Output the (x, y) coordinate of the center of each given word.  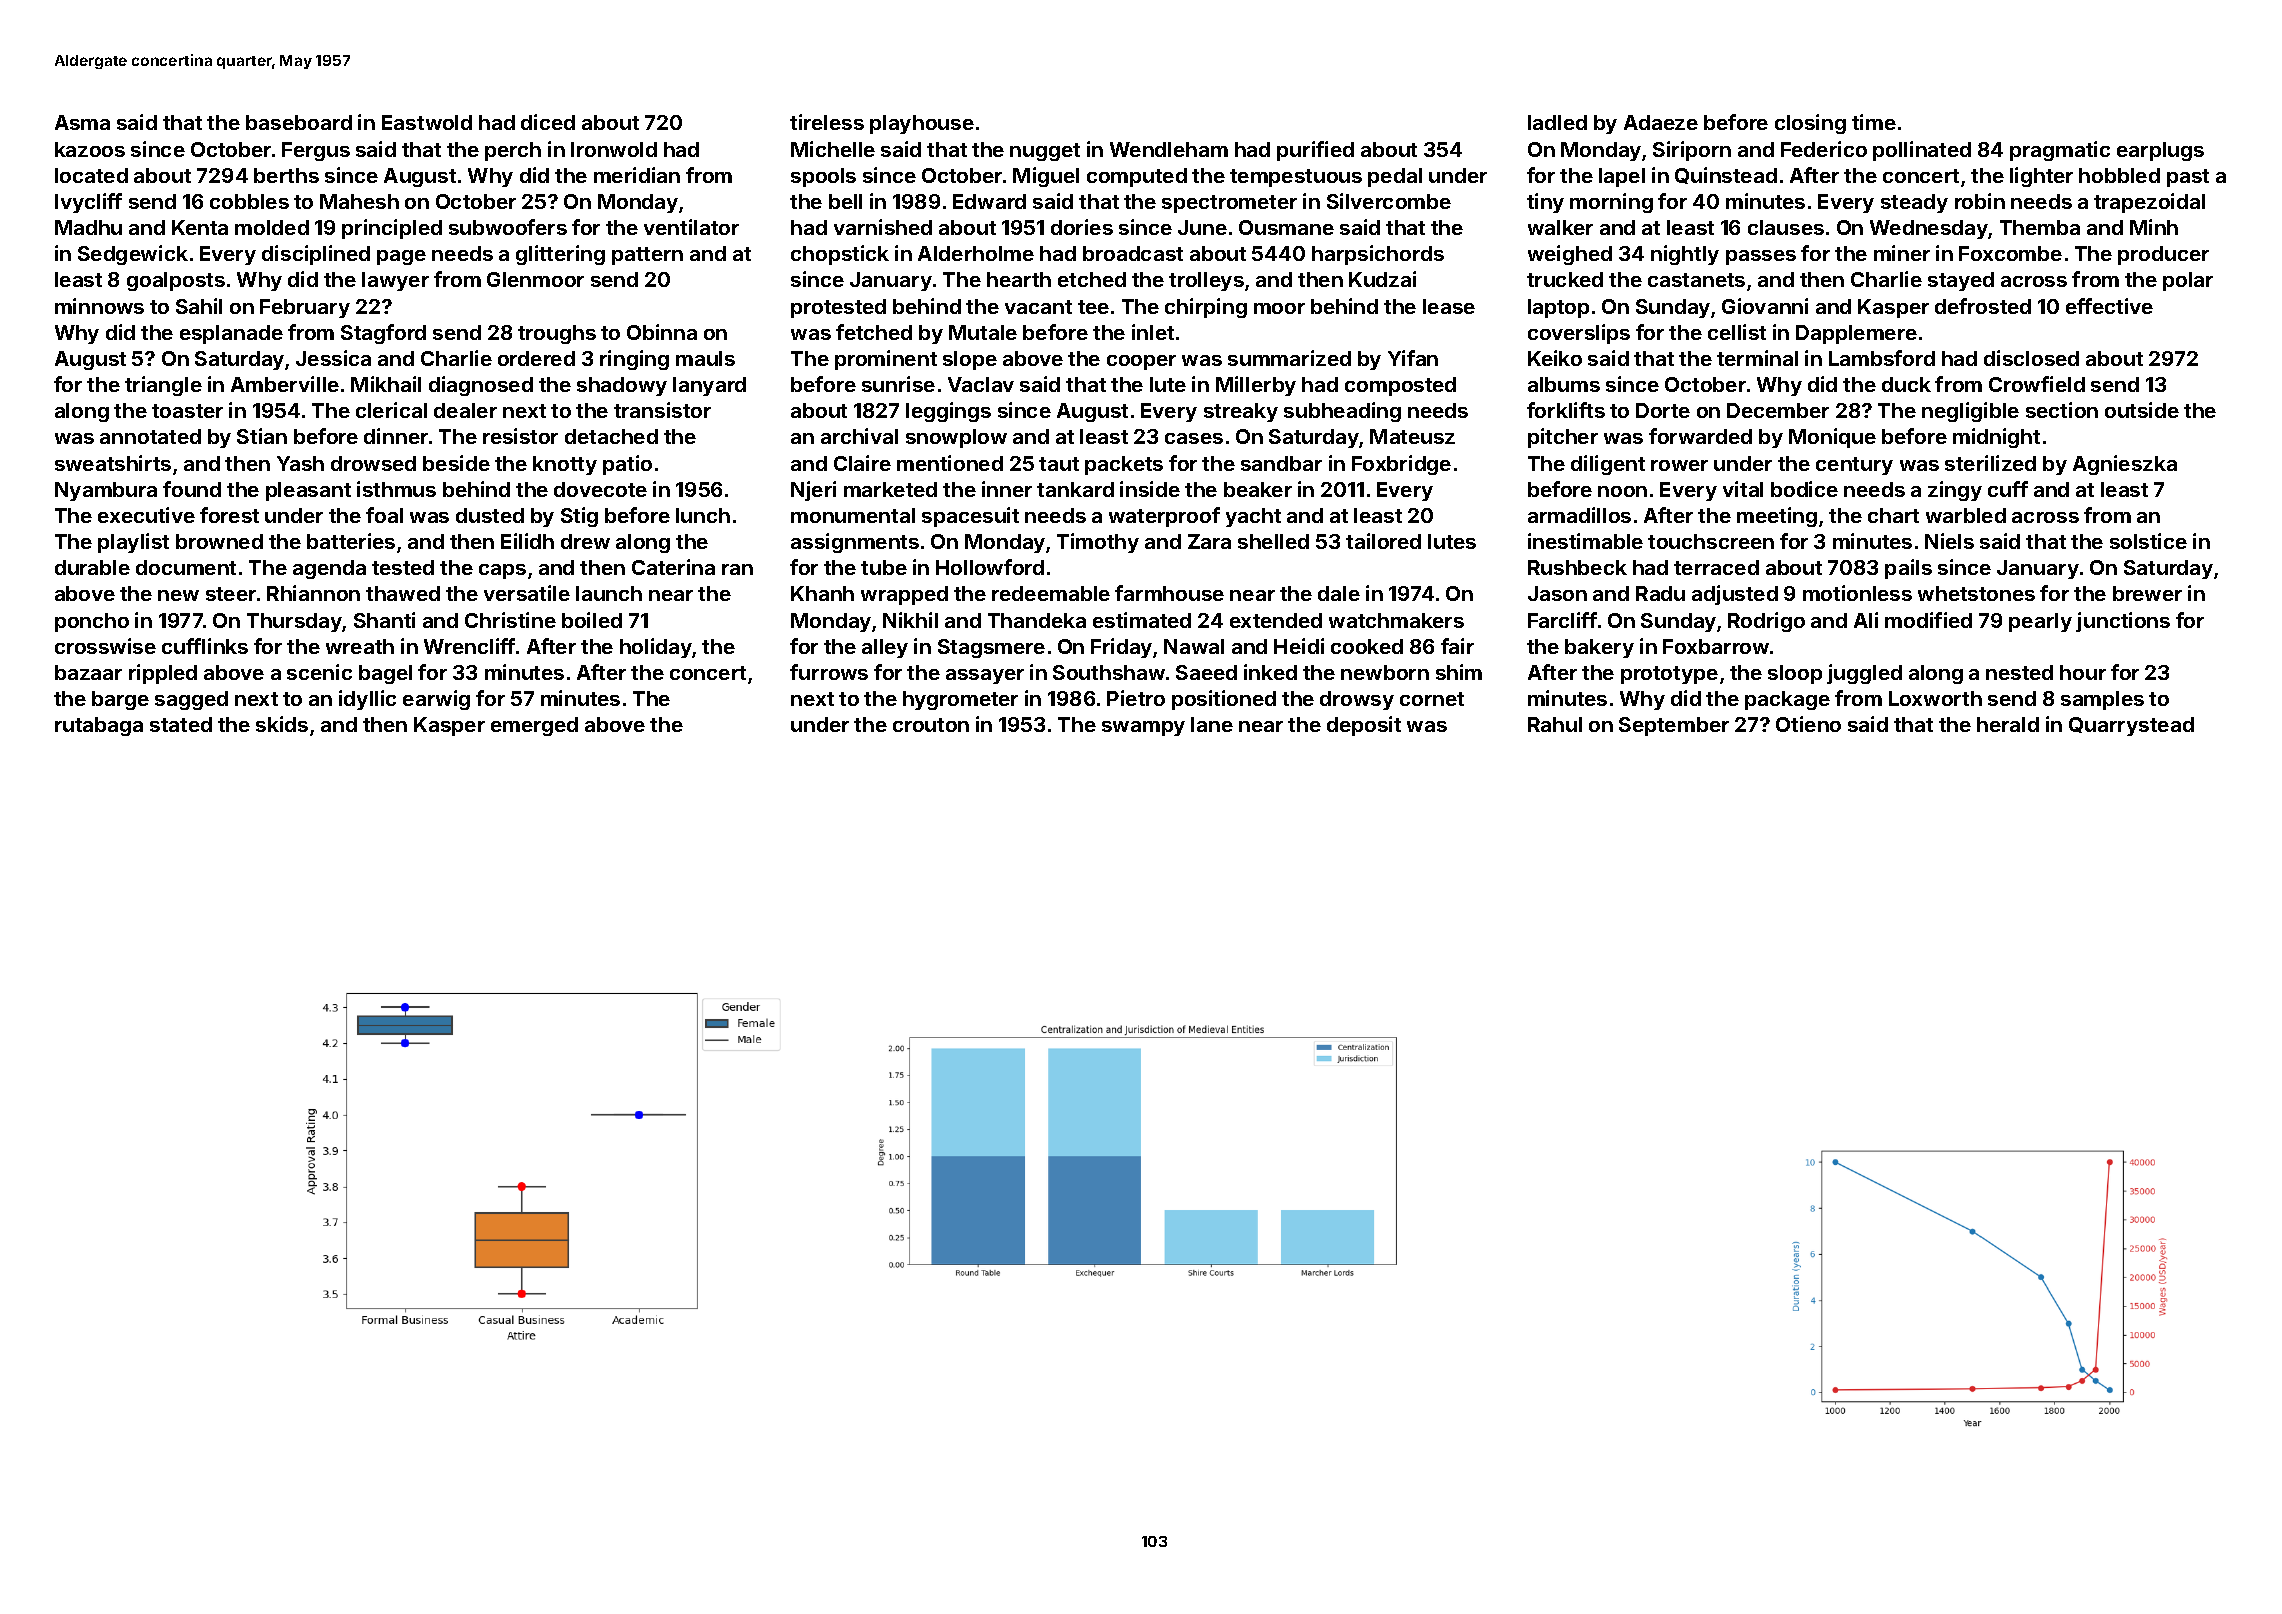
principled (392, 229)
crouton (931, 725)
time (1874, 122)
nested (2019, 672)
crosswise (105, 646)
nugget (1045, 152)
